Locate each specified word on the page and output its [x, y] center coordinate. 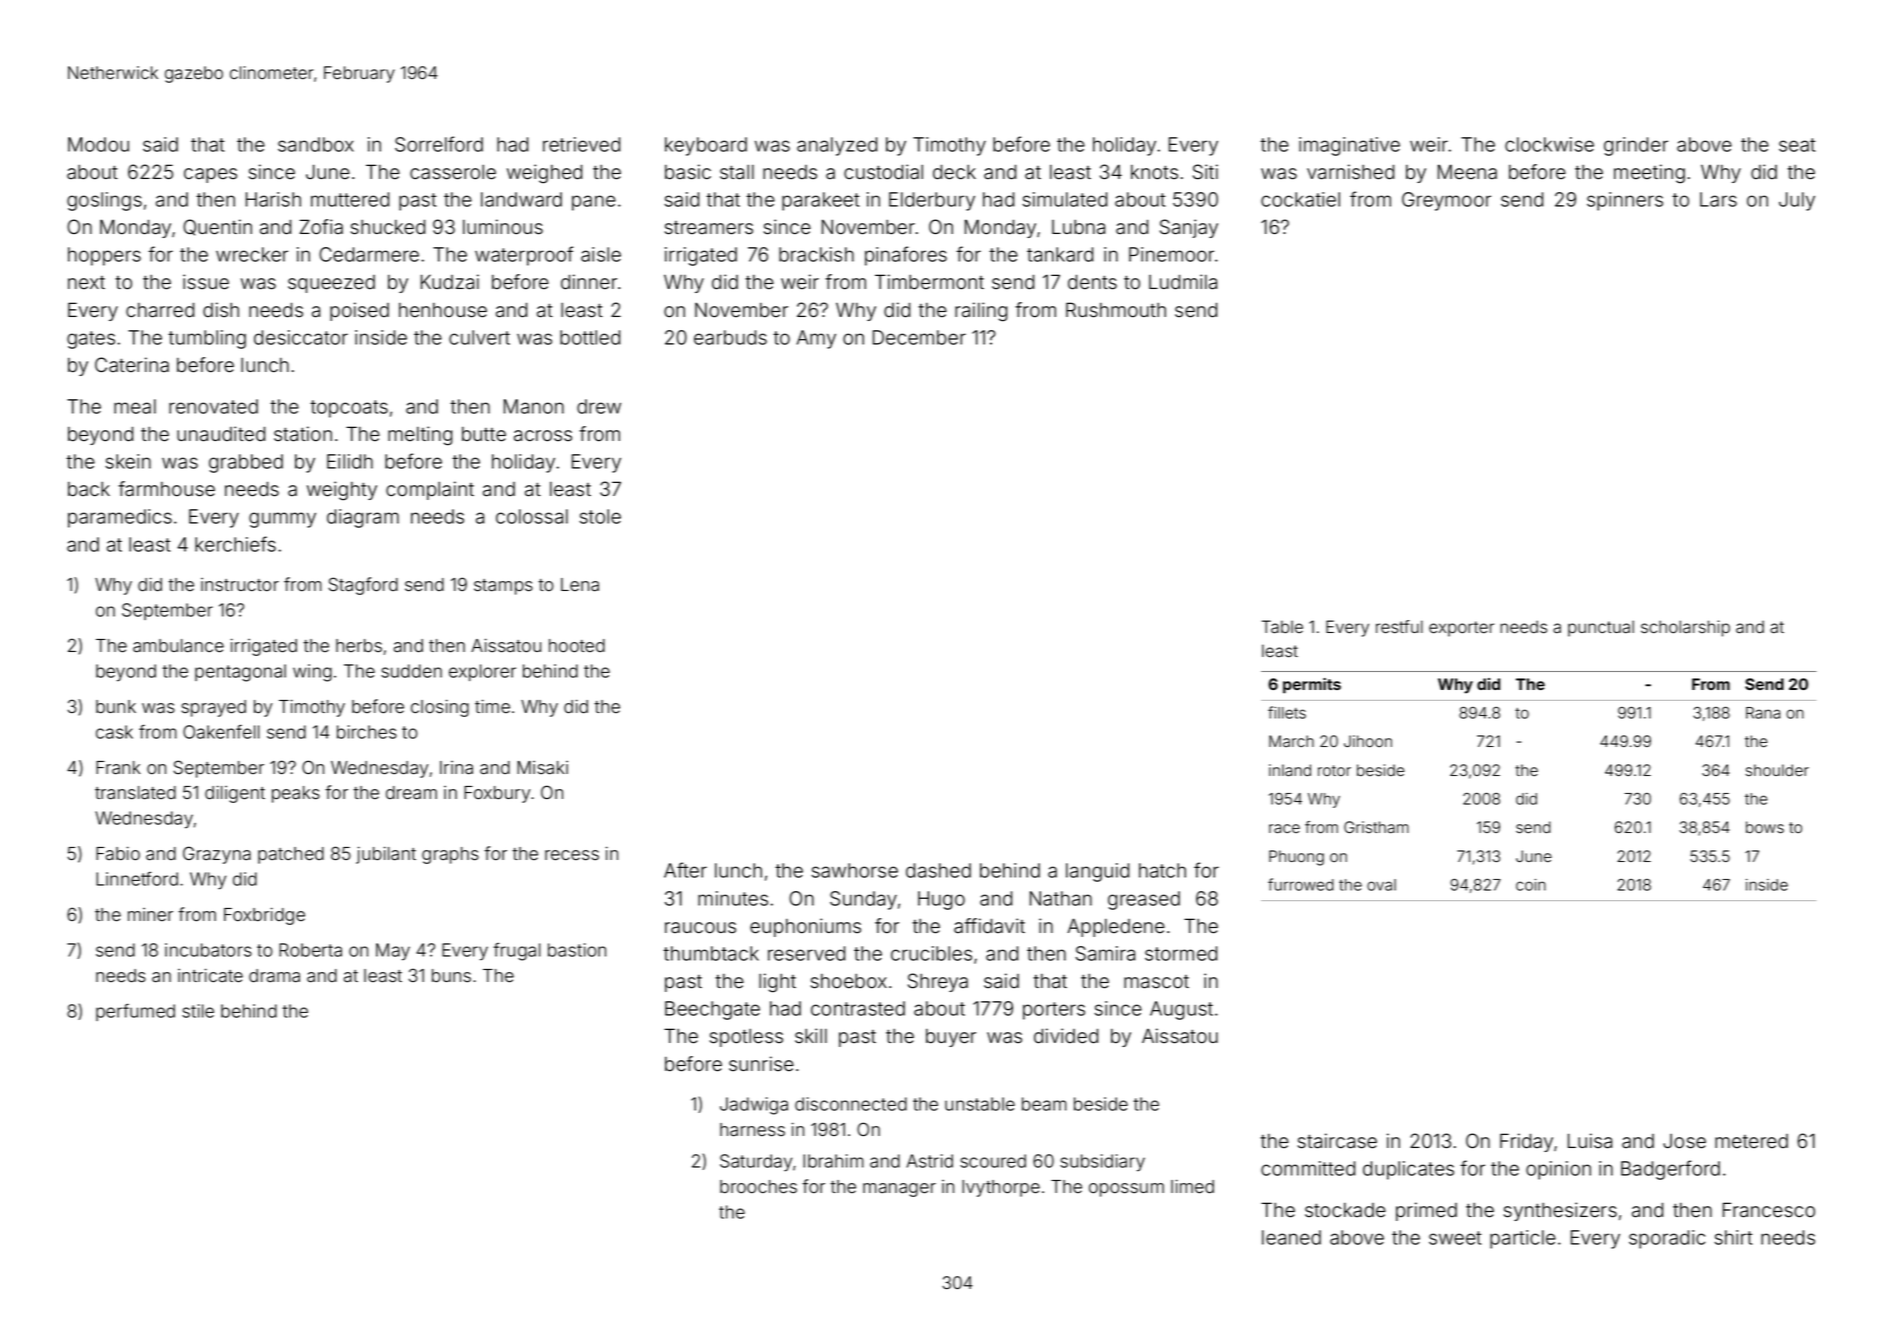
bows [1765, 827]
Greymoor [1446, 201]
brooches [758, 1187]
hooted [577, 646]
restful [1399, 627]
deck [954, 172]
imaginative [1349, 146]
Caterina [132, 365]
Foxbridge [264, 916]
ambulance [178, 646]
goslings [104, 201]
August [1181, 1010]
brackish [816, 254]
